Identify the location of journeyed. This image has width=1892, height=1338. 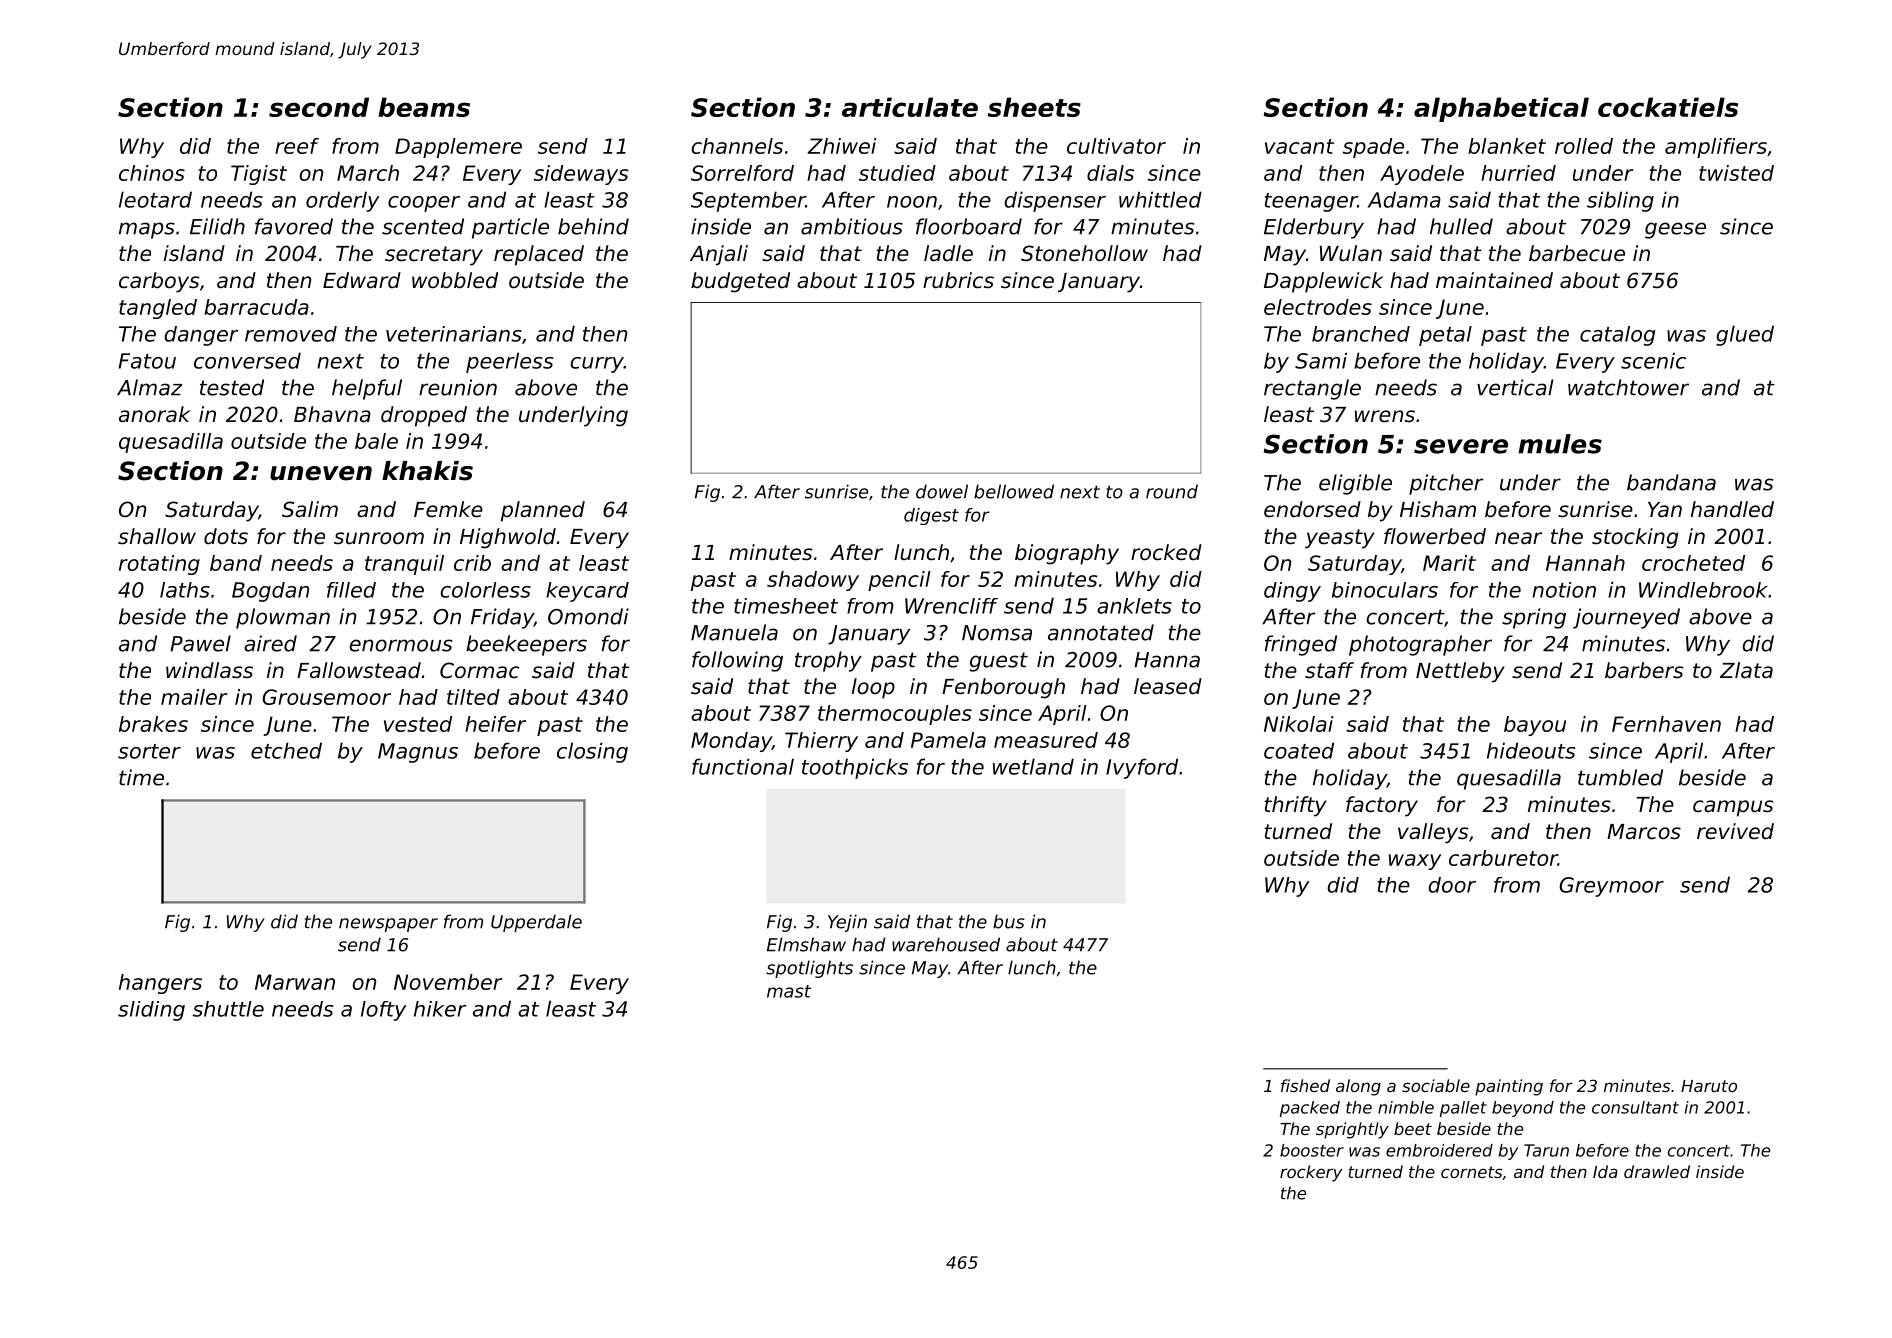
(1626, 618).
